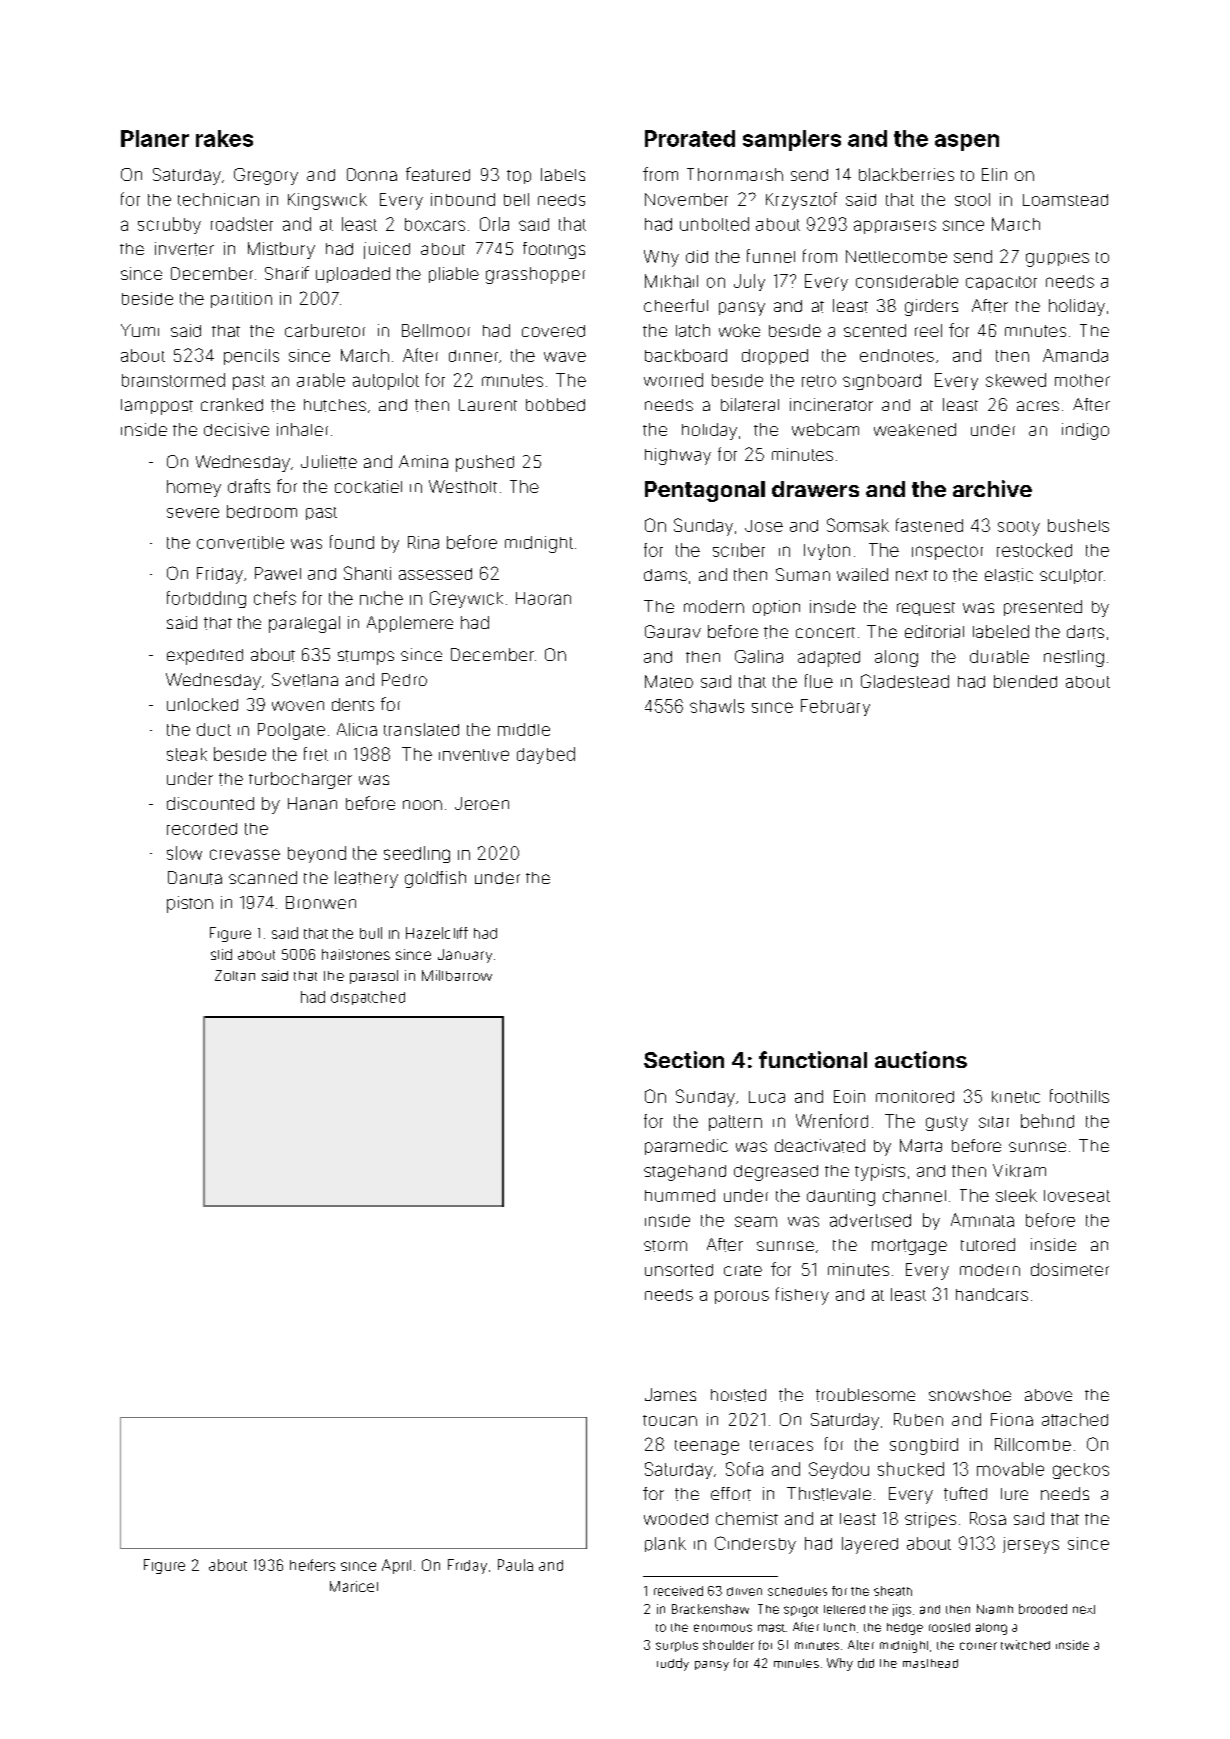  Describe the element at coordinates (235, 975) in the screenshot. I see `Zoltan` at that location.
